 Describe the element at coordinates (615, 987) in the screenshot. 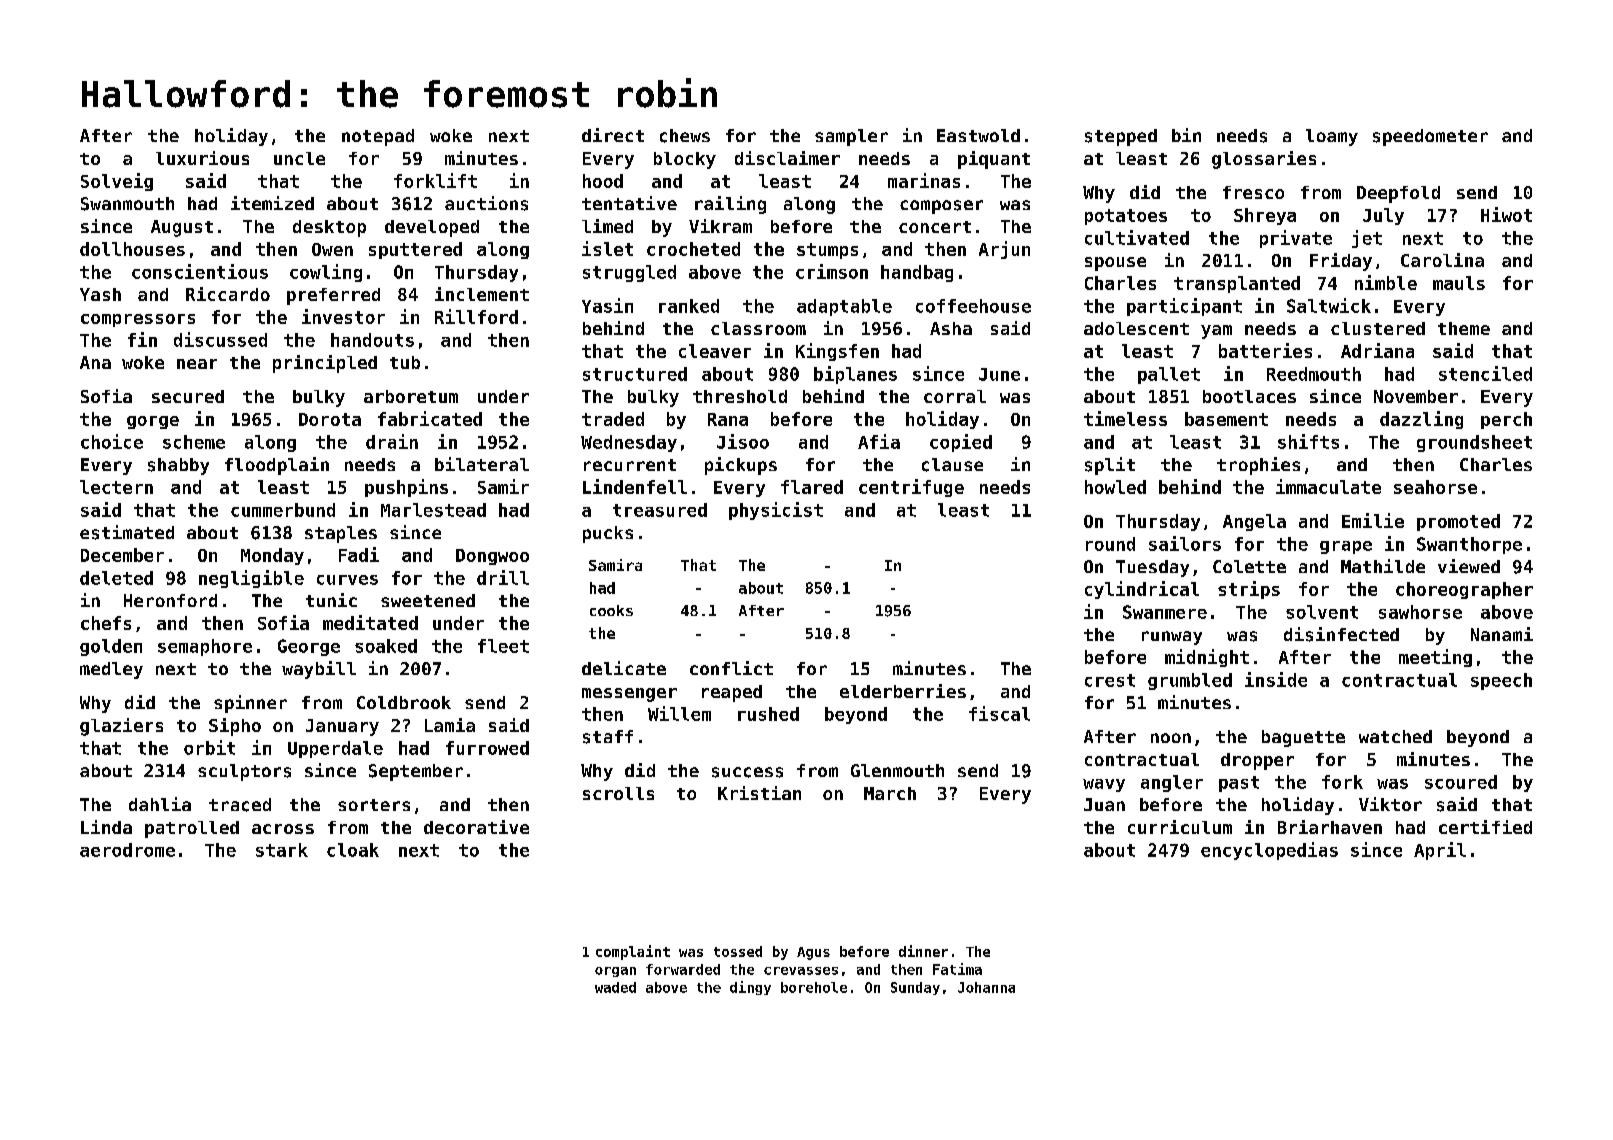

I see `waded` at that location.
